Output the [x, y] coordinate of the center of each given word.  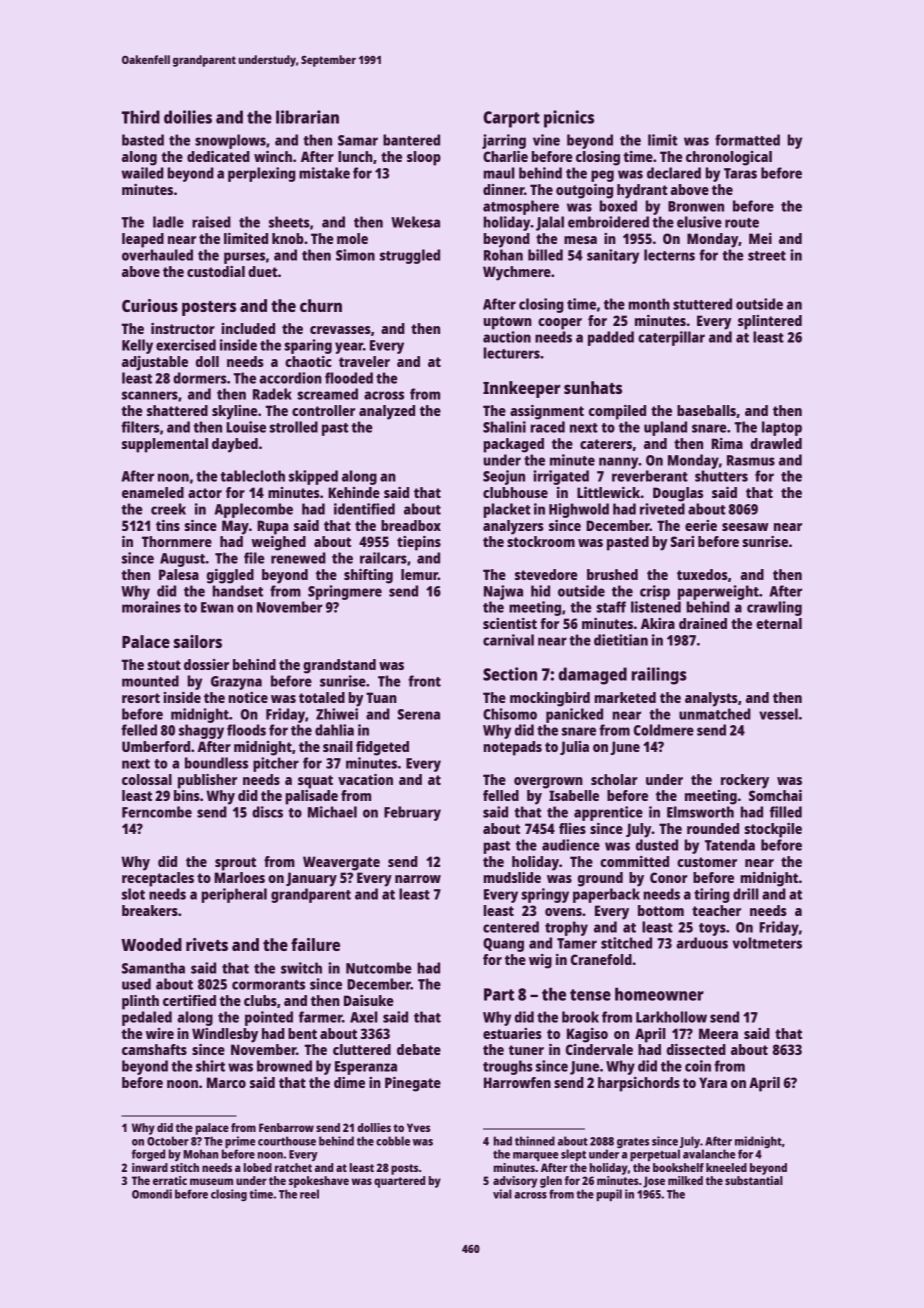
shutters [721, 476]
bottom [661, 910]
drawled [776, 443]
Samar [358, 140]
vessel [778, 714]
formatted [747, 140]
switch [301, 968]
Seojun [504, 477]
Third [141, 117]
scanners [150, 395]
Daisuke [368, 1000]
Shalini [504, 427]
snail [338, 746]
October [168, 1141]
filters [140, 427]
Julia [574, 748]
